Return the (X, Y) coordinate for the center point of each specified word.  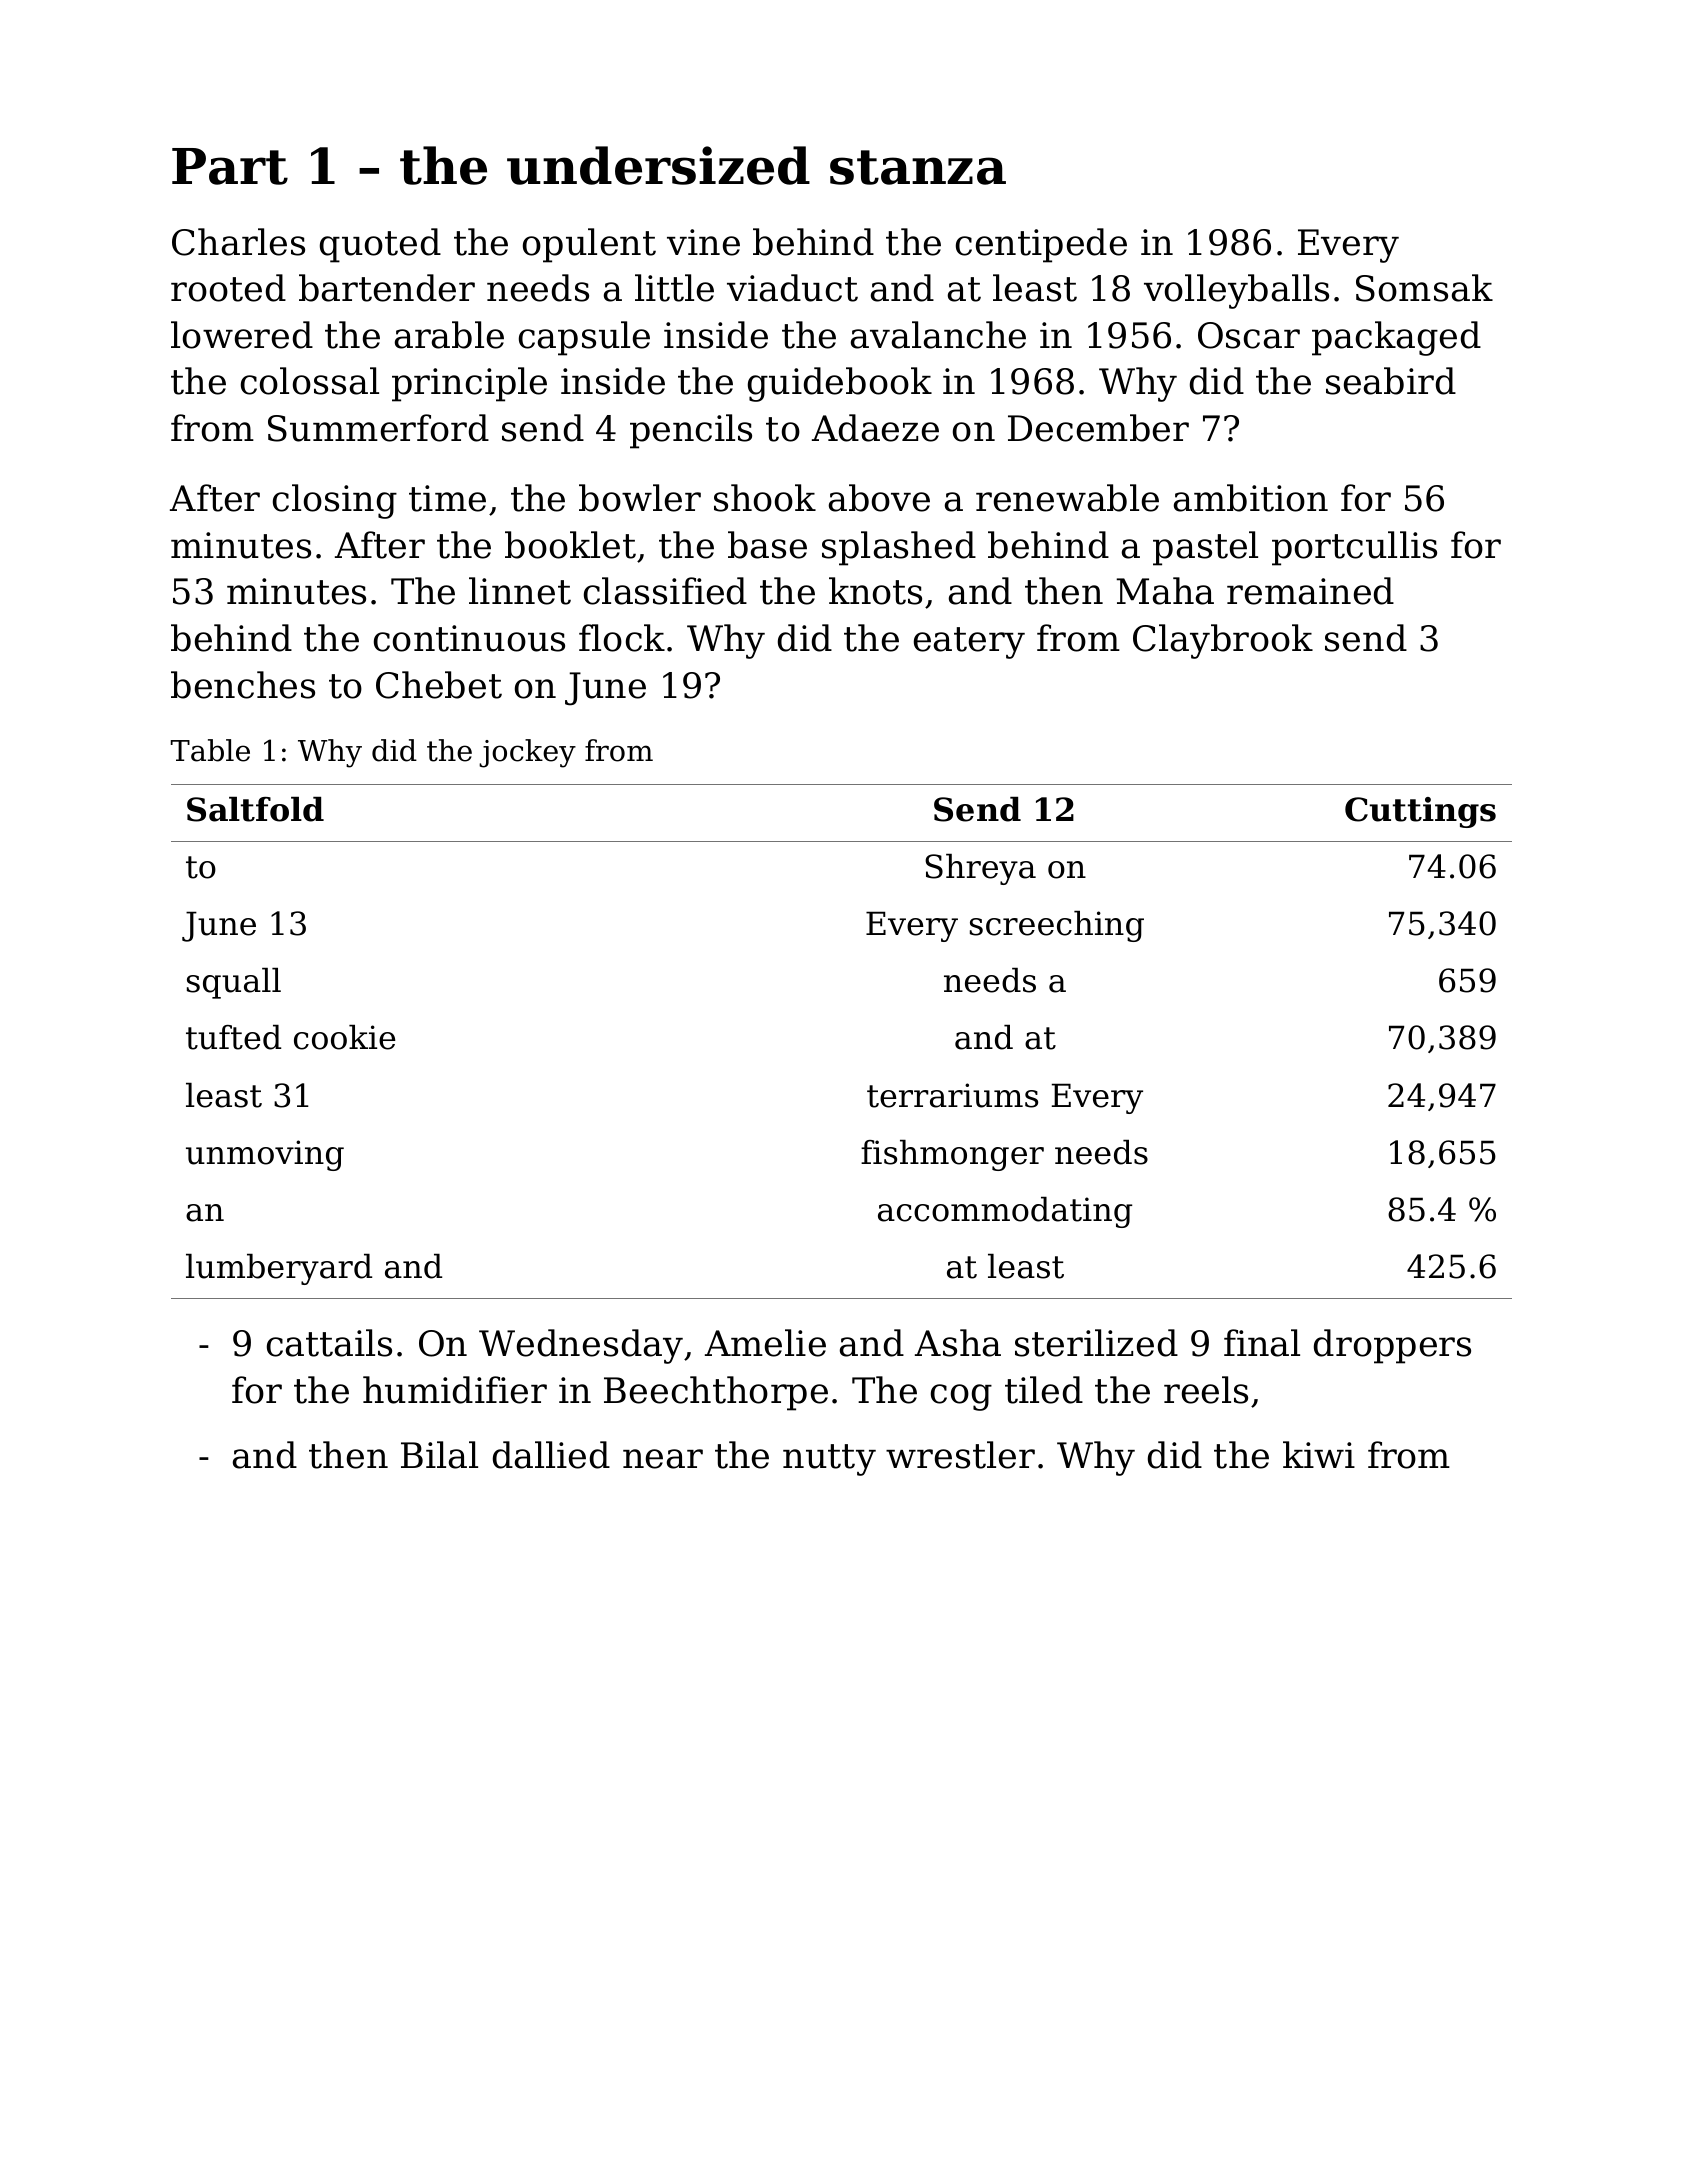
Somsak (1424, 288)
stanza (918, 167)
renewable (1067, 498)
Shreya (980, 869)
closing (335, 501)
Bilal (439, 1455)
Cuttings (1420, 812)
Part (230, 166)
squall (234, 983)
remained (1310, 591)
